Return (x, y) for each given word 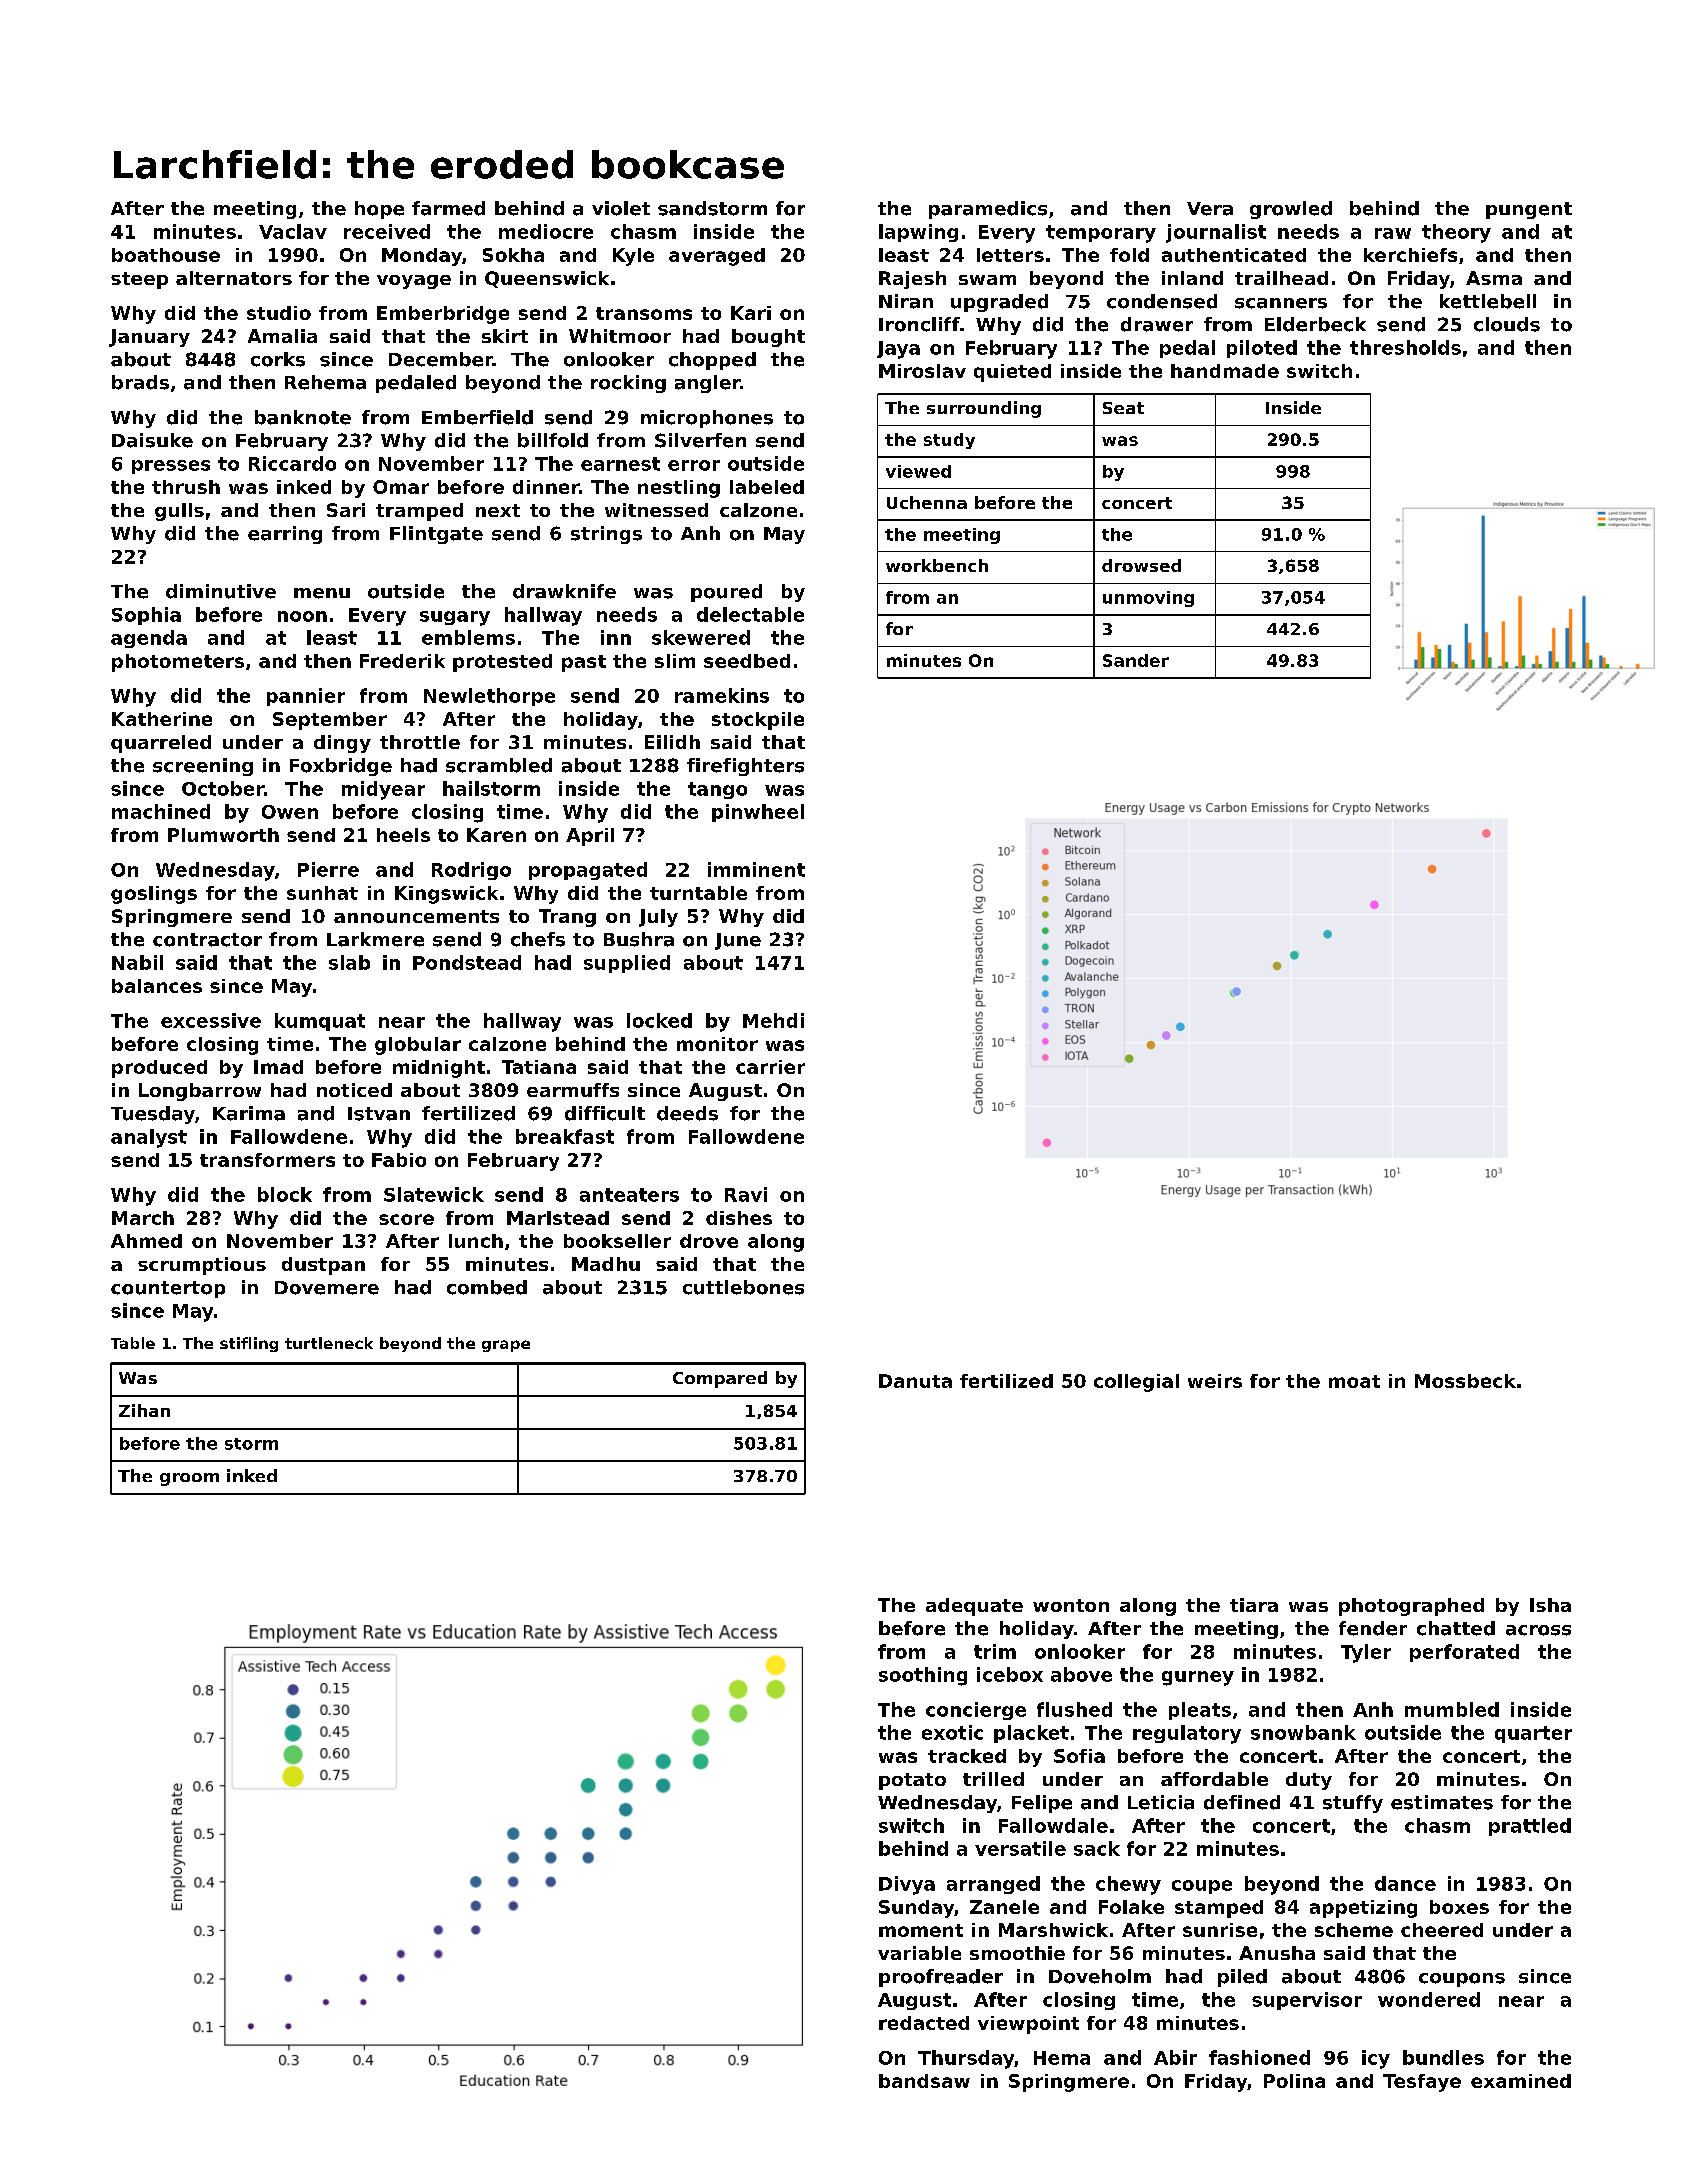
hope (379, 210)
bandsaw (924, 2081)
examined (1521, 2081)
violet (621, 208)
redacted (924, 2023)
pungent (1529, 210)
